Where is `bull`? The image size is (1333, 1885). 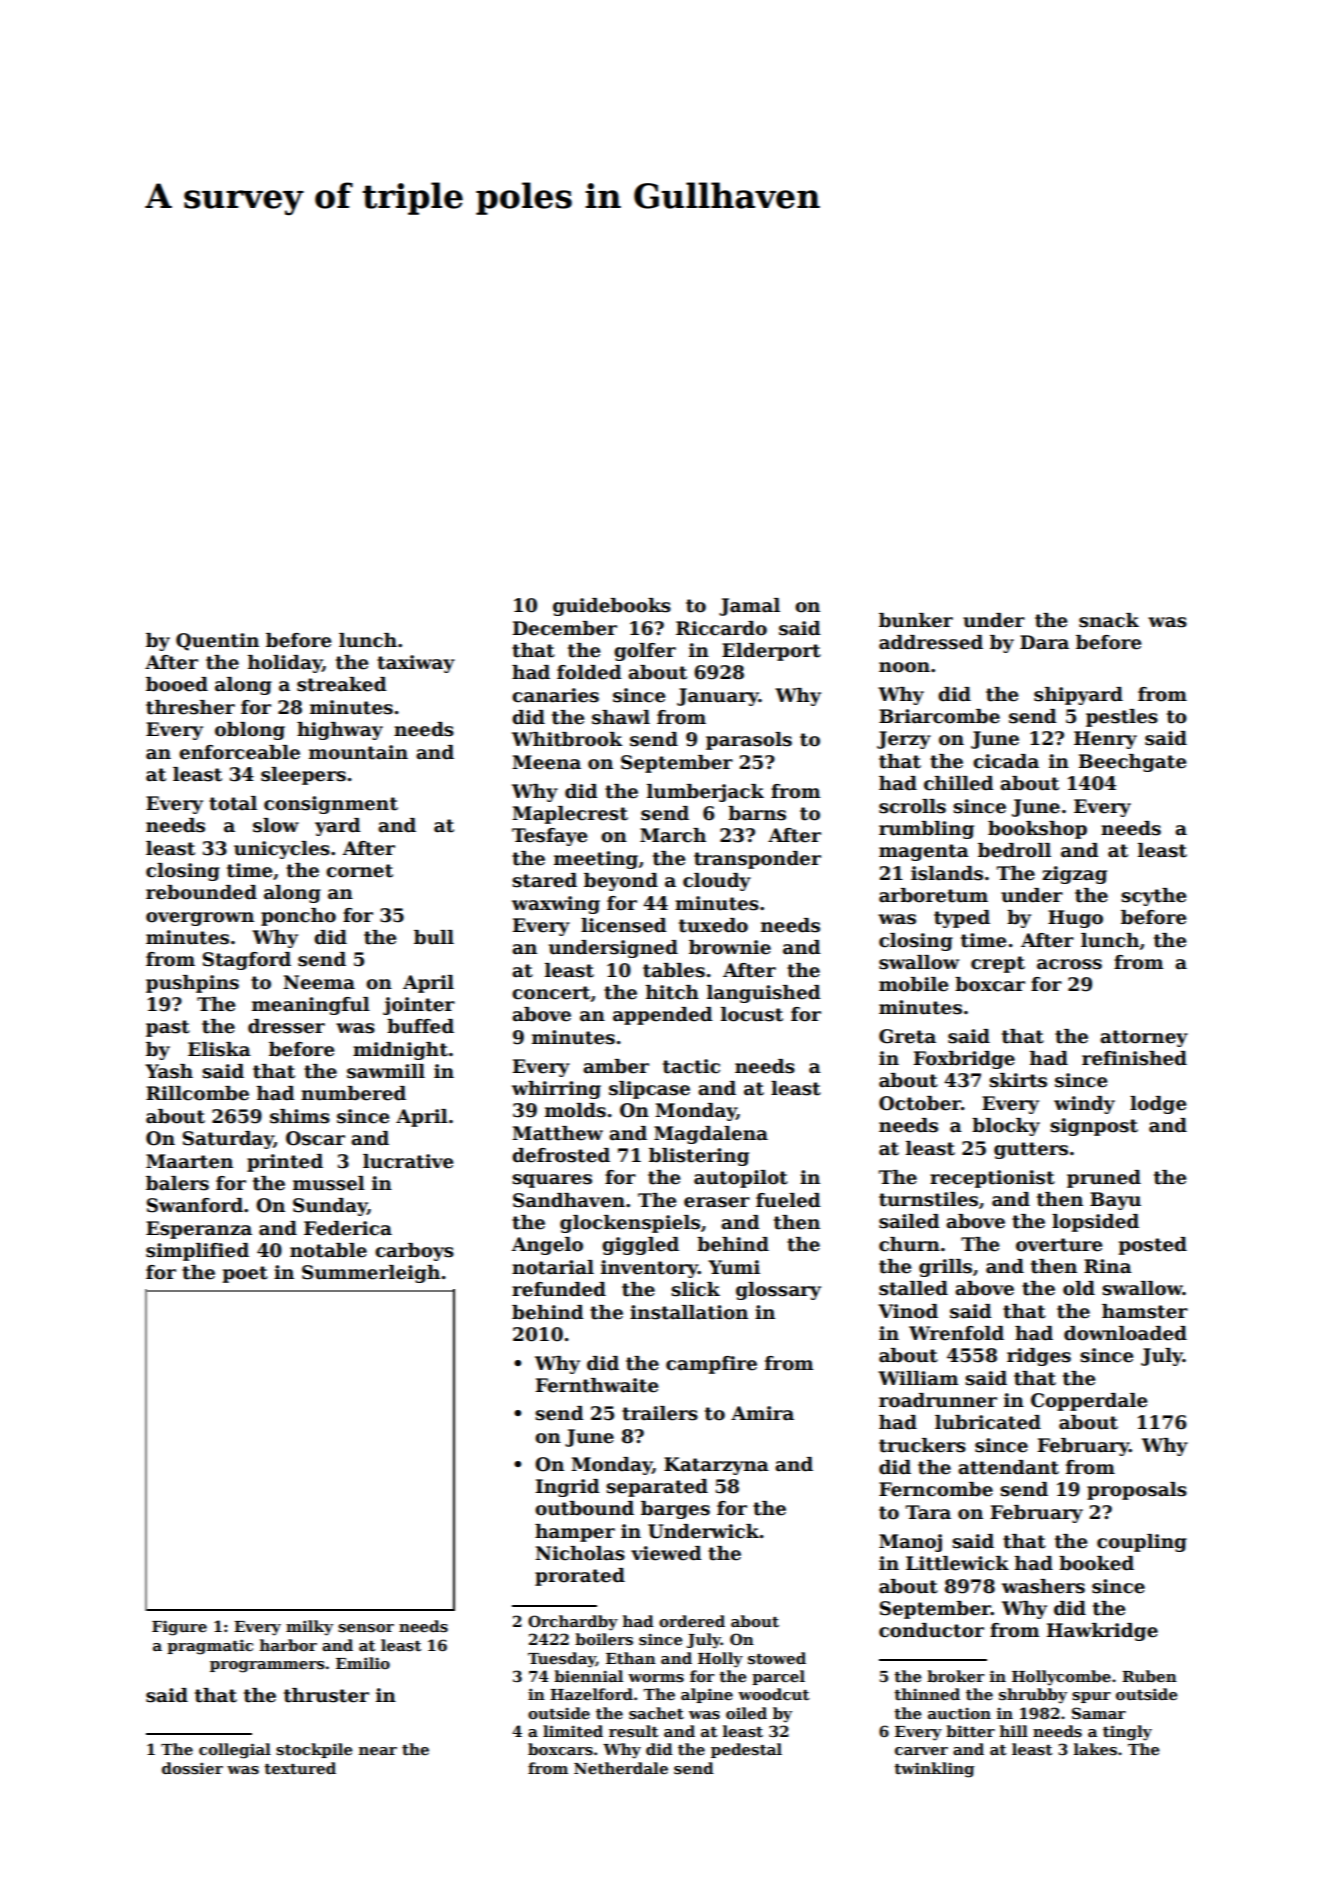
bull is located at coordinates (434, 937).
